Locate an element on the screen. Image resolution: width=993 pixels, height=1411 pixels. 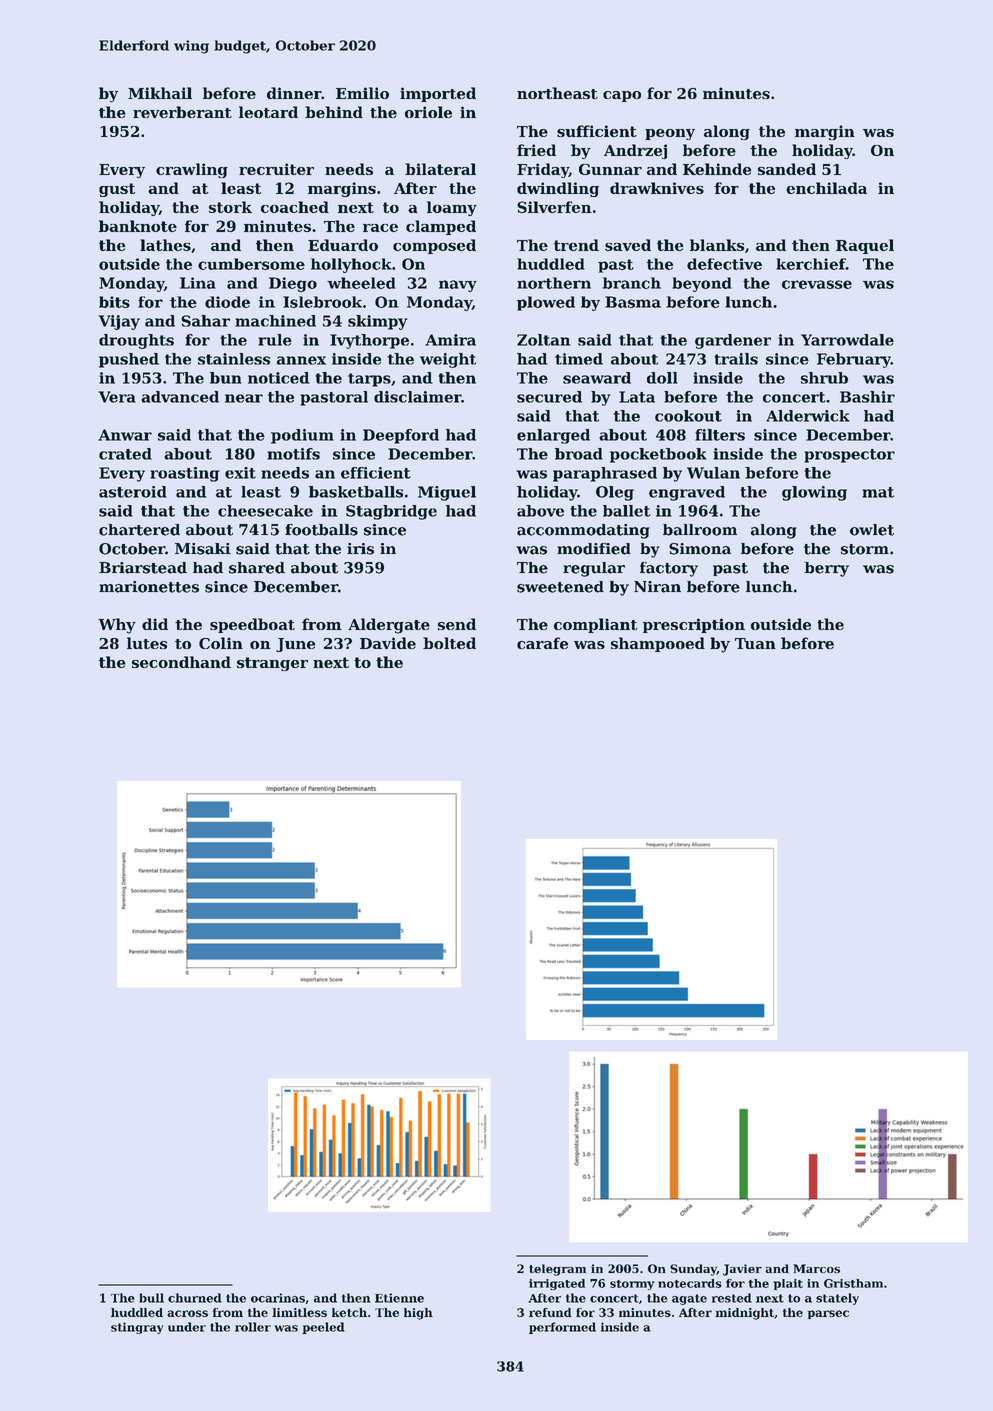
stranger is located at coordinates (272, 664).
